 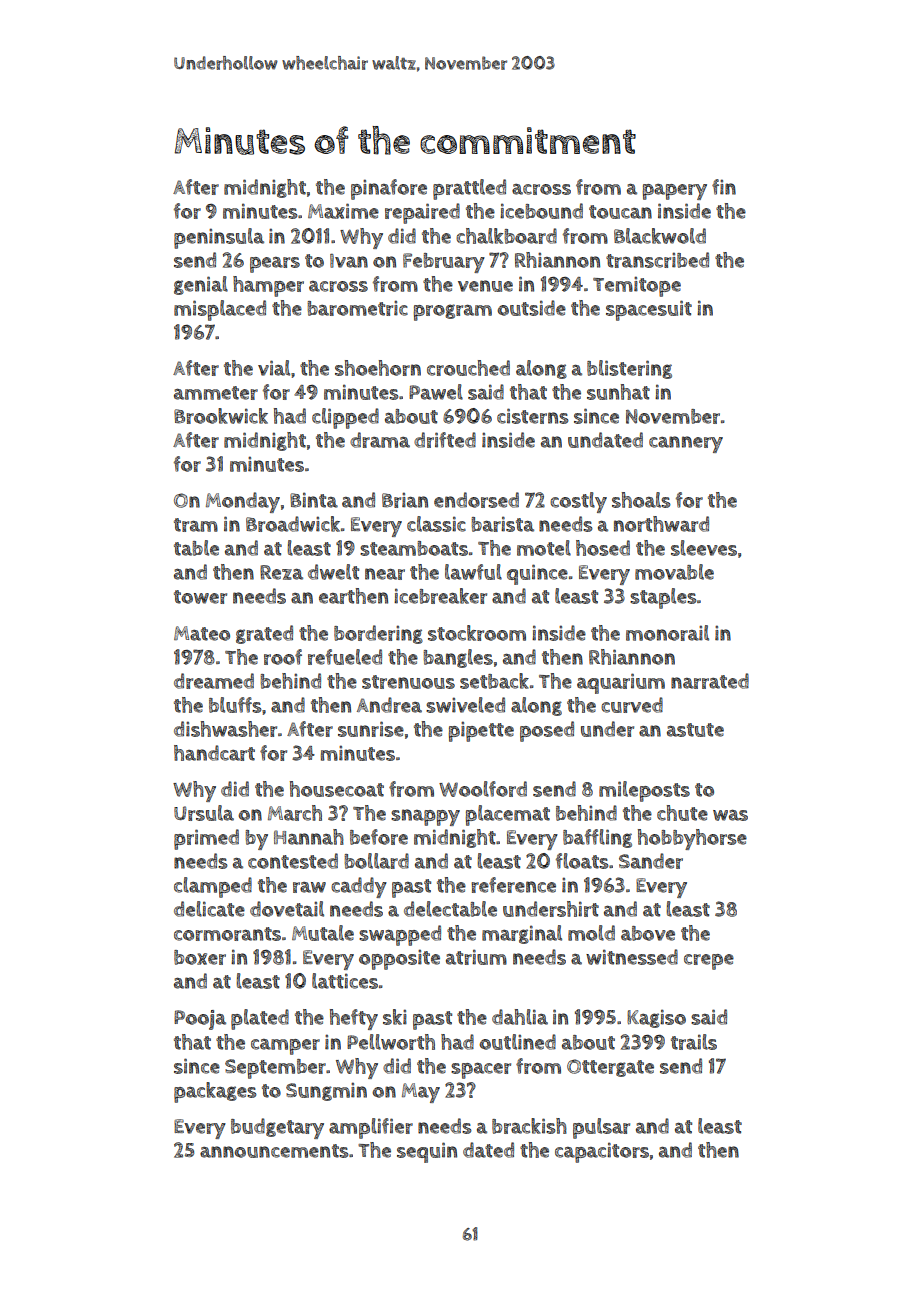 I want to click on February, so click(x=444, y=263).
